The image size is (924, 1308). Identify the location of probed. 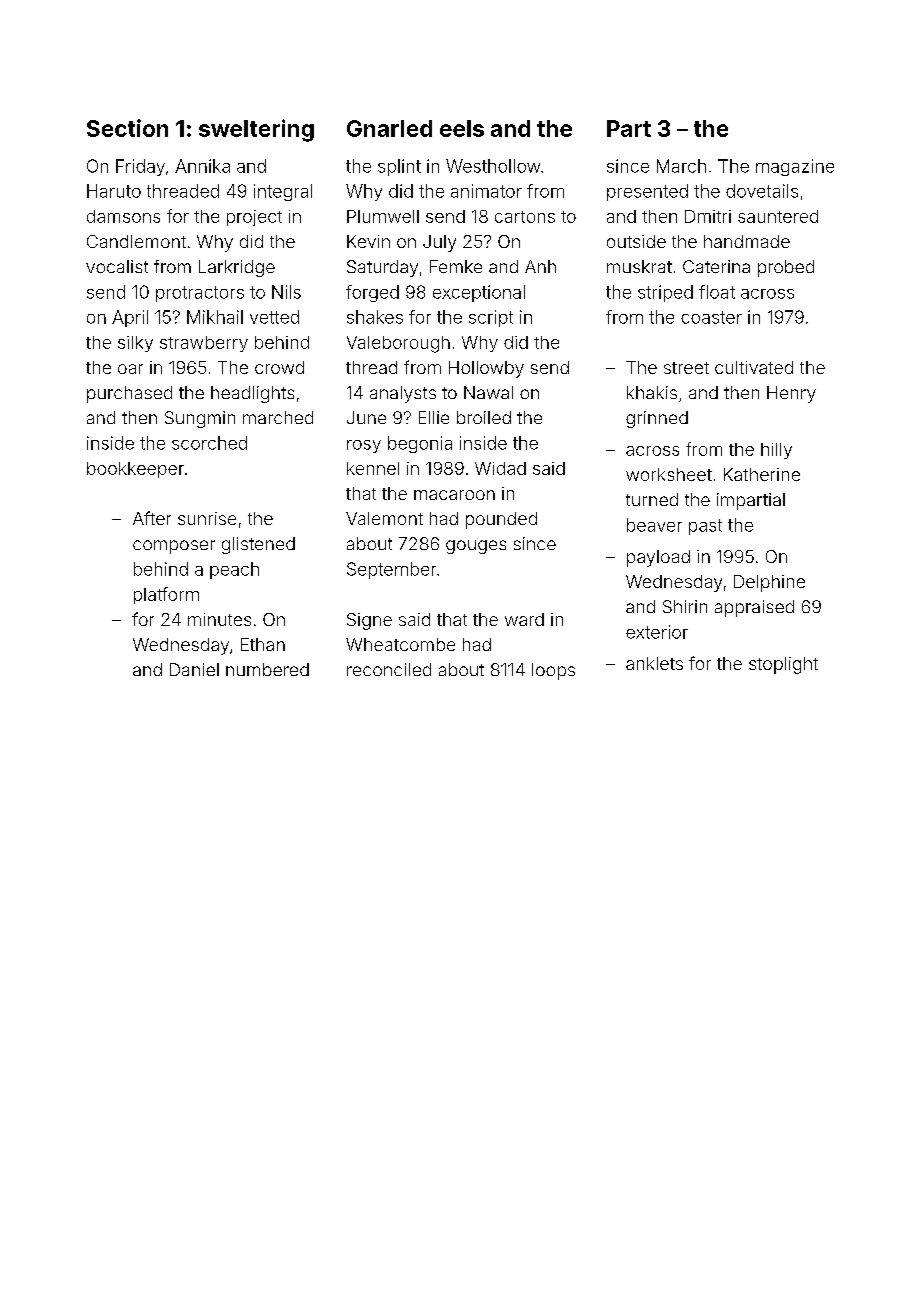
(786, 268).
